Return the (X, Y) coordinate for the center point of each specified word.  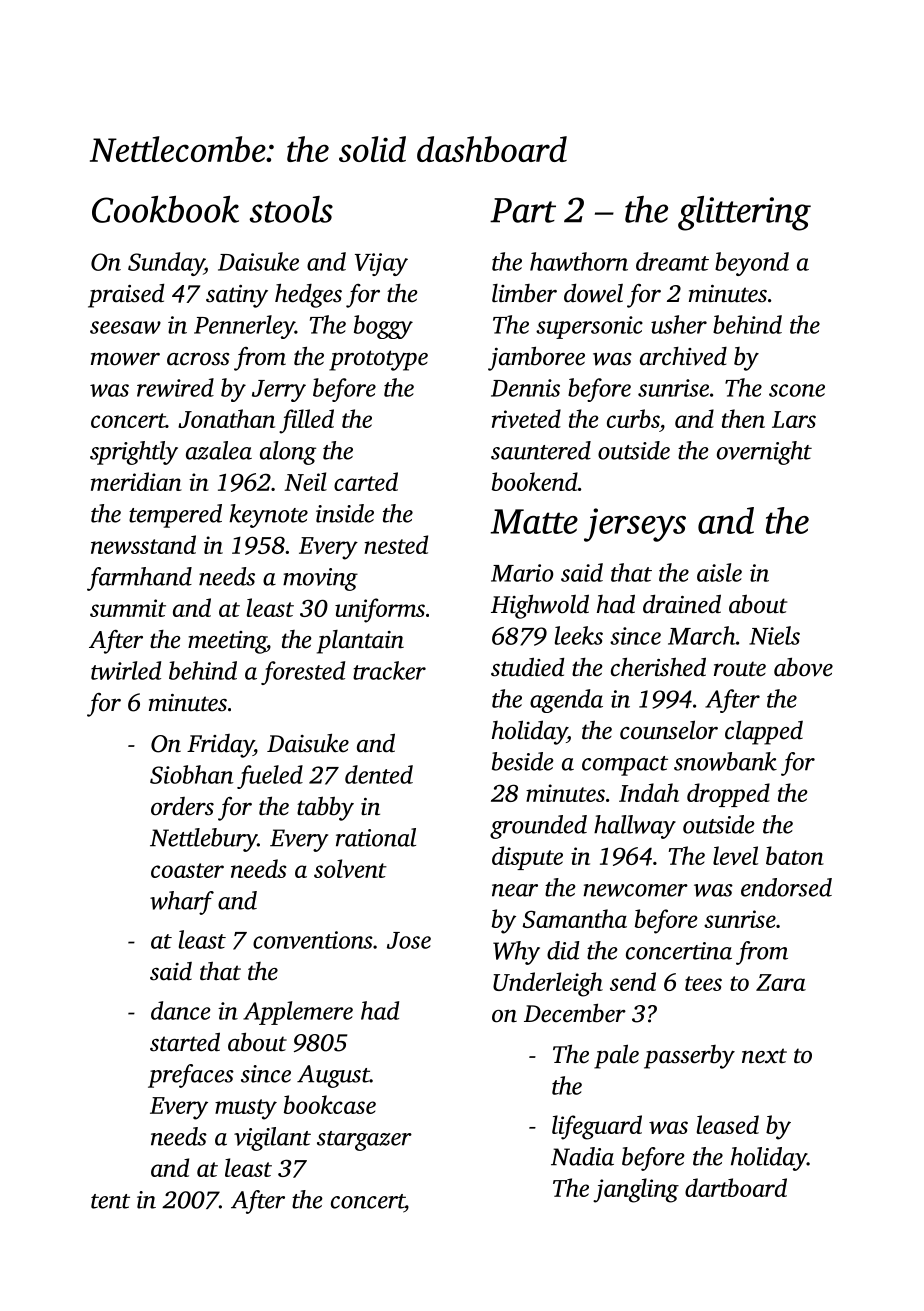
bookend (535, 481)
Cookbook (165, 209)
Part (523, 210)
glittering (744, 213)
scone (797, 390)
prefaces (191, 1076)
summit (128, 608)
